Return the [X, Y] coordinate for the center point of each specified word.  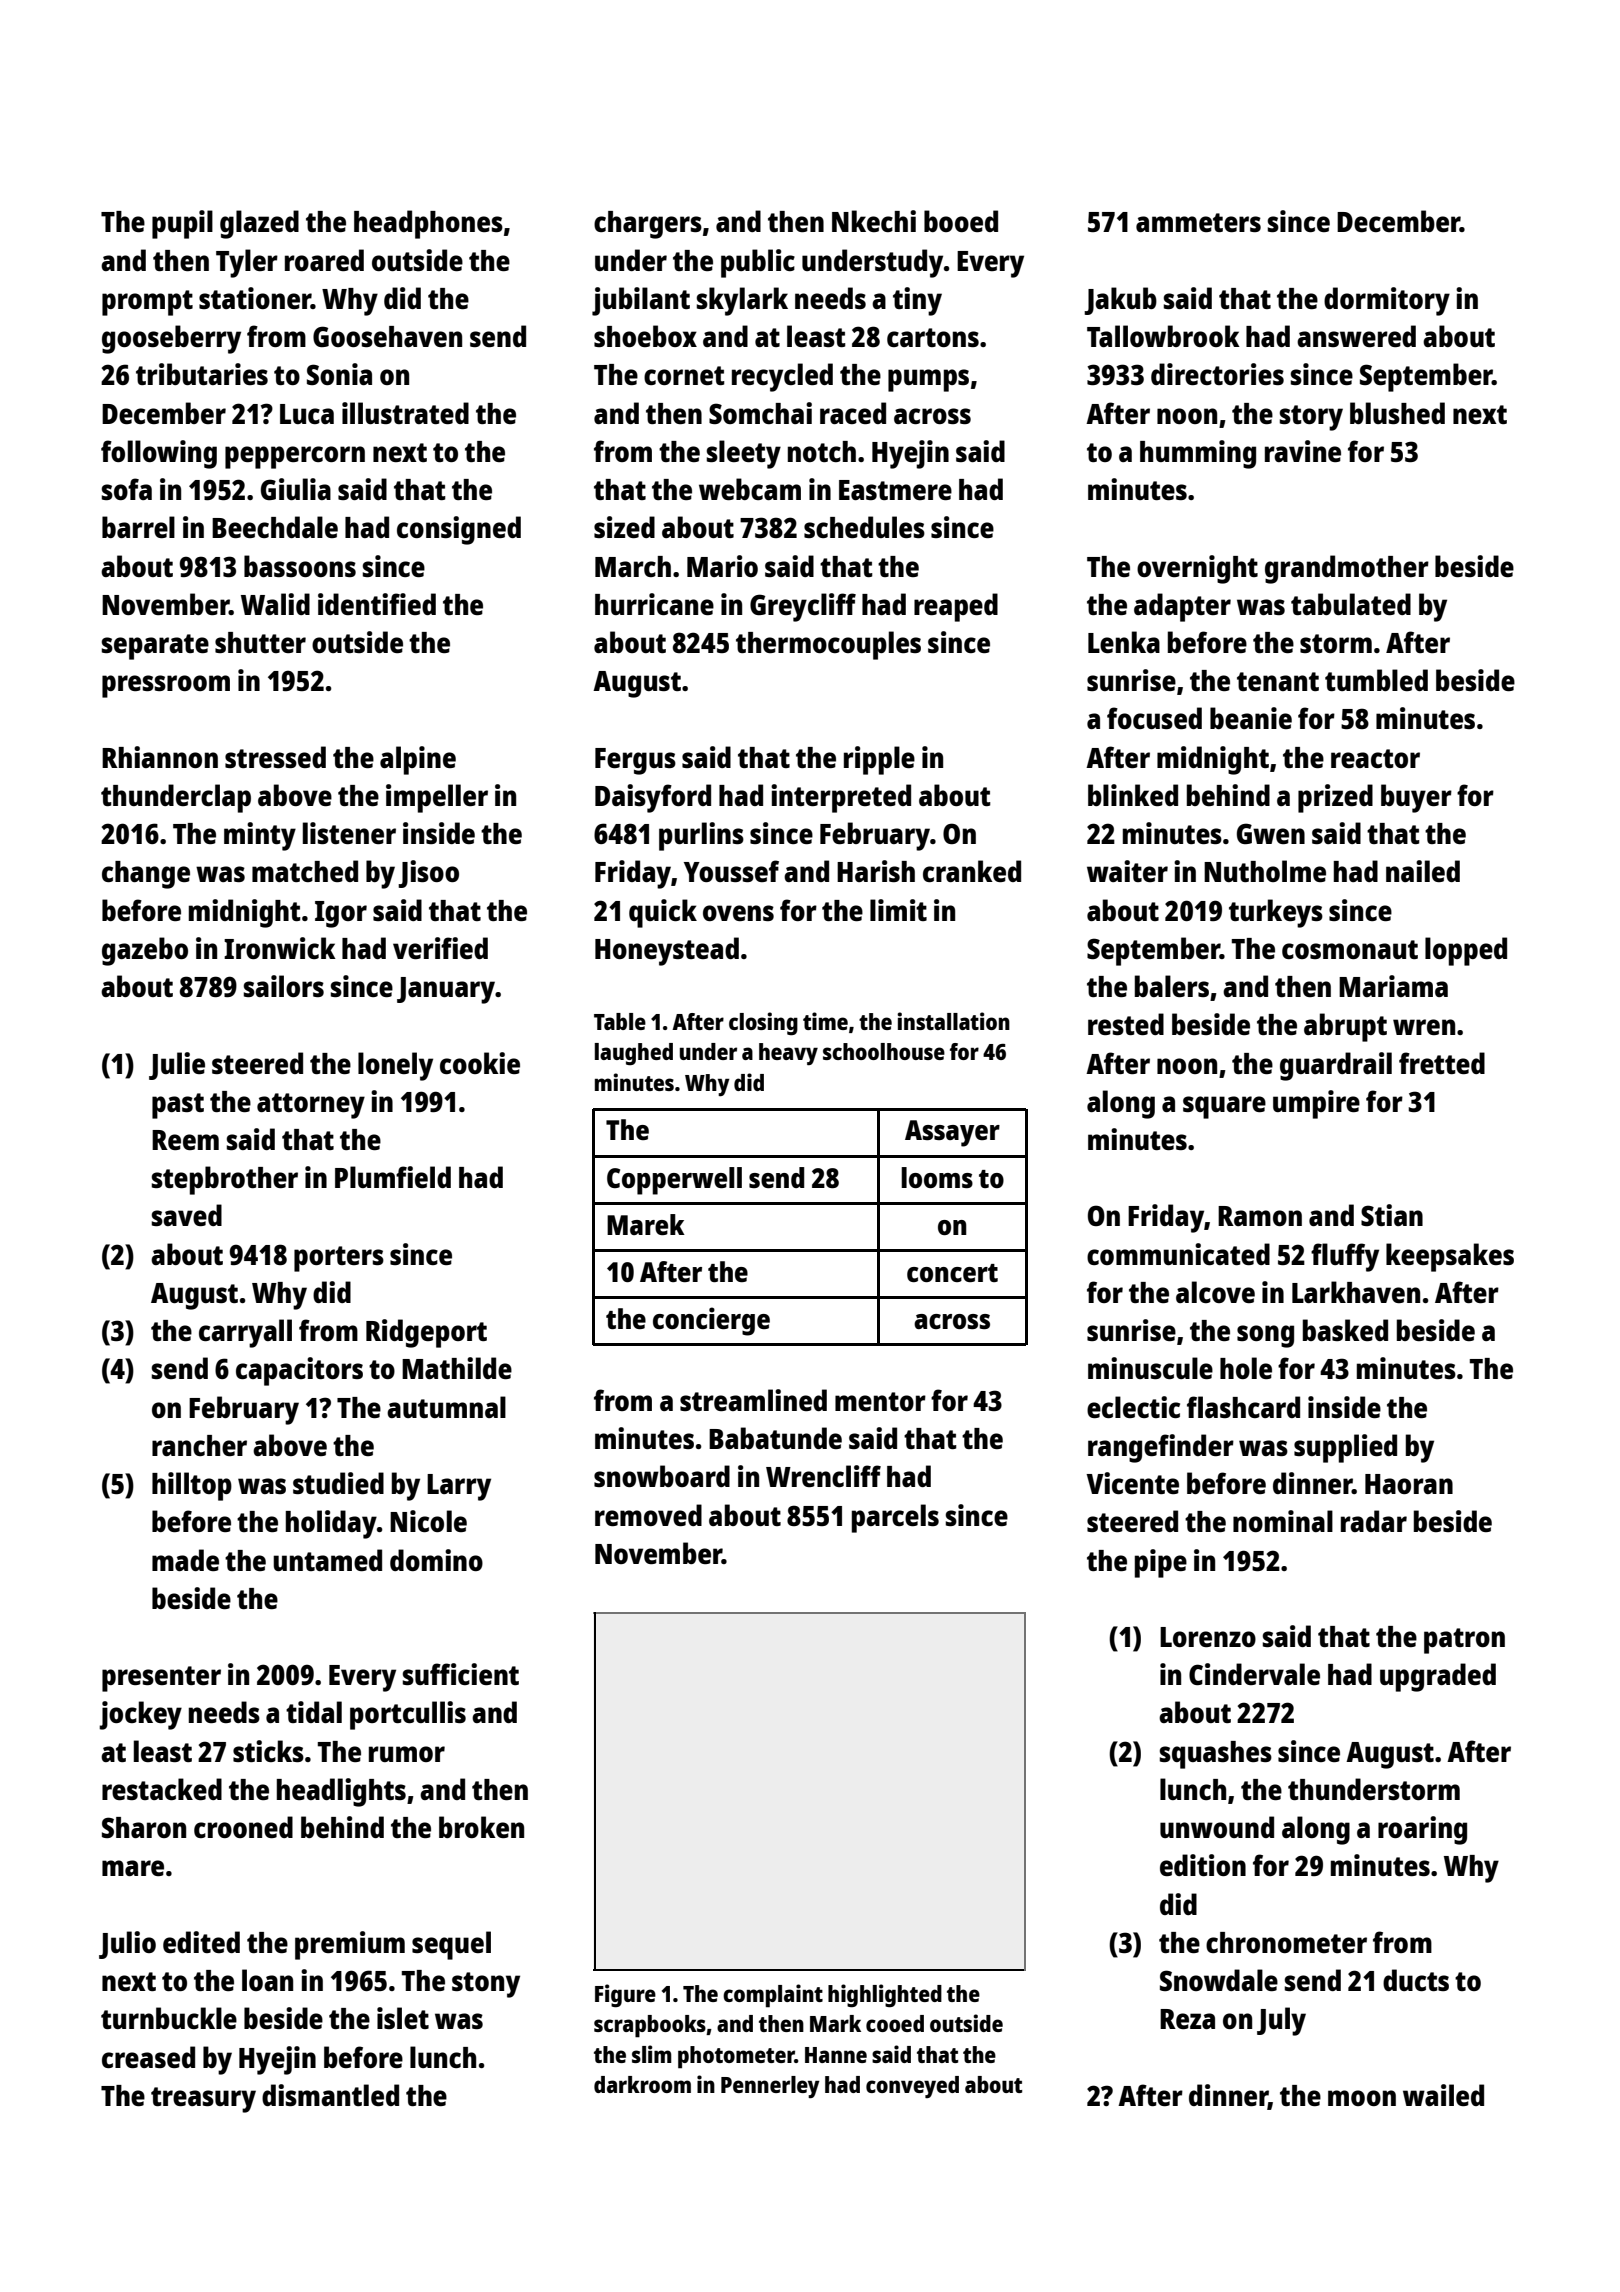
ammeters [1198, 222]
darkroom [642, 2084]
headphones [428, 224]
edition [1203, 1865]
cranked [972, 871]
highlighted [885, 1996]
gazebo [145, 951]
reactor [1375, 758]
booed [961, 221]
